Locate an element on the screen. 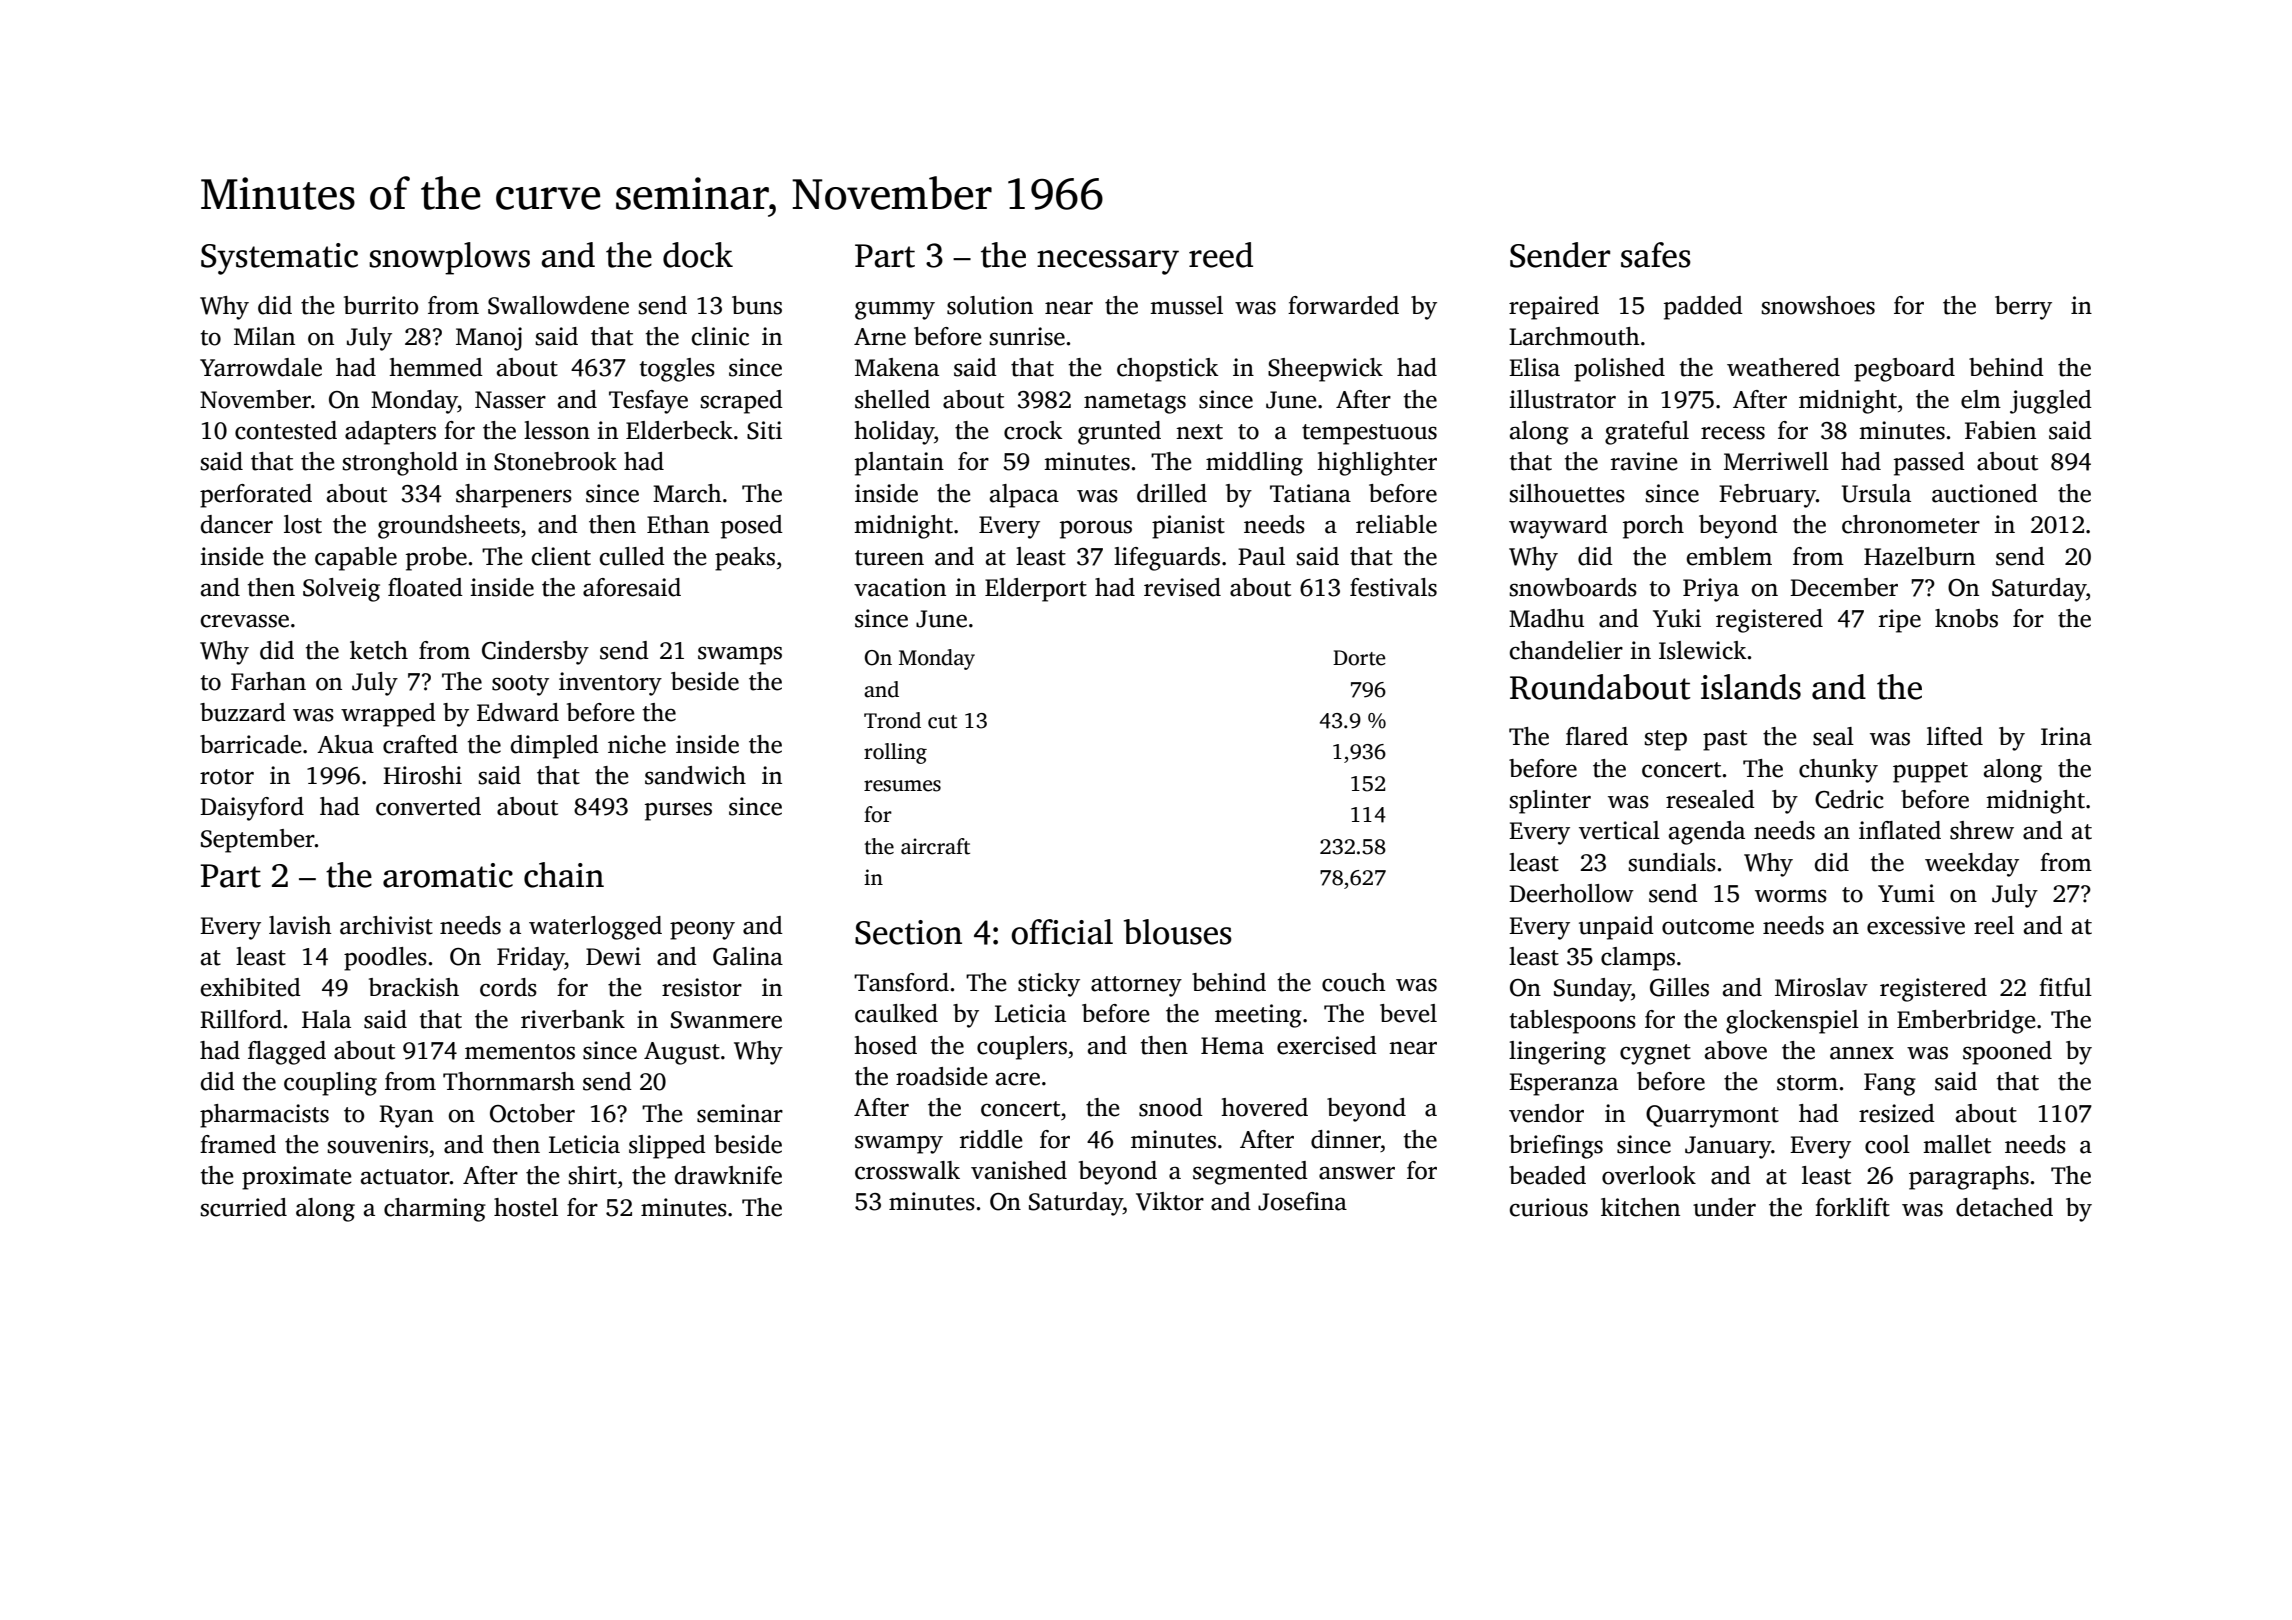  bevel is located at coordinates (1408, 1013).
